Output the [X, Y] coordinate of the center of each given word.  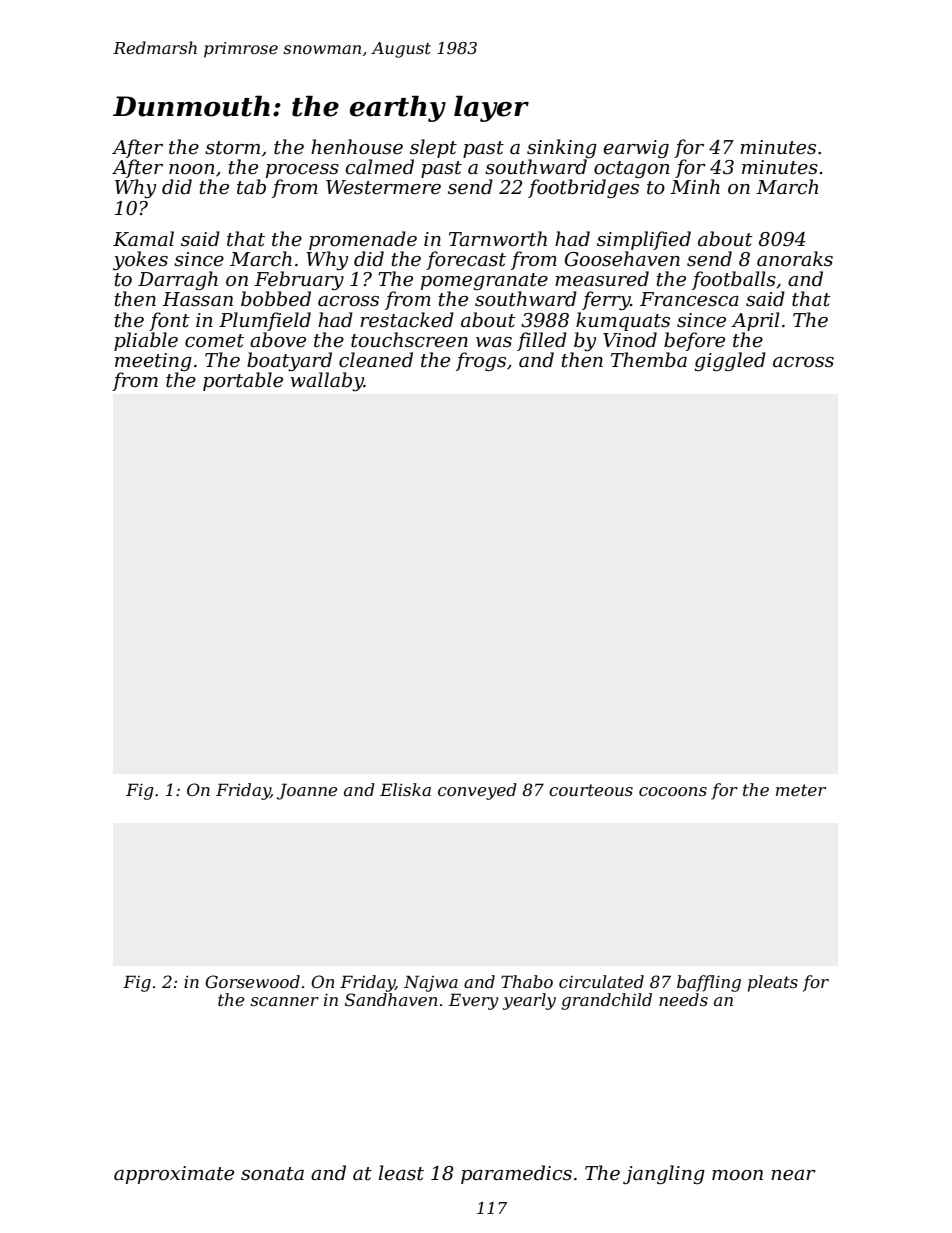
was [494, 342]
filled [542, 341]
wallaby [327, 382]
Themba [649, 360]
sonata [272, 1174]
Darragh [178, 280]
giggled [730, 361]
